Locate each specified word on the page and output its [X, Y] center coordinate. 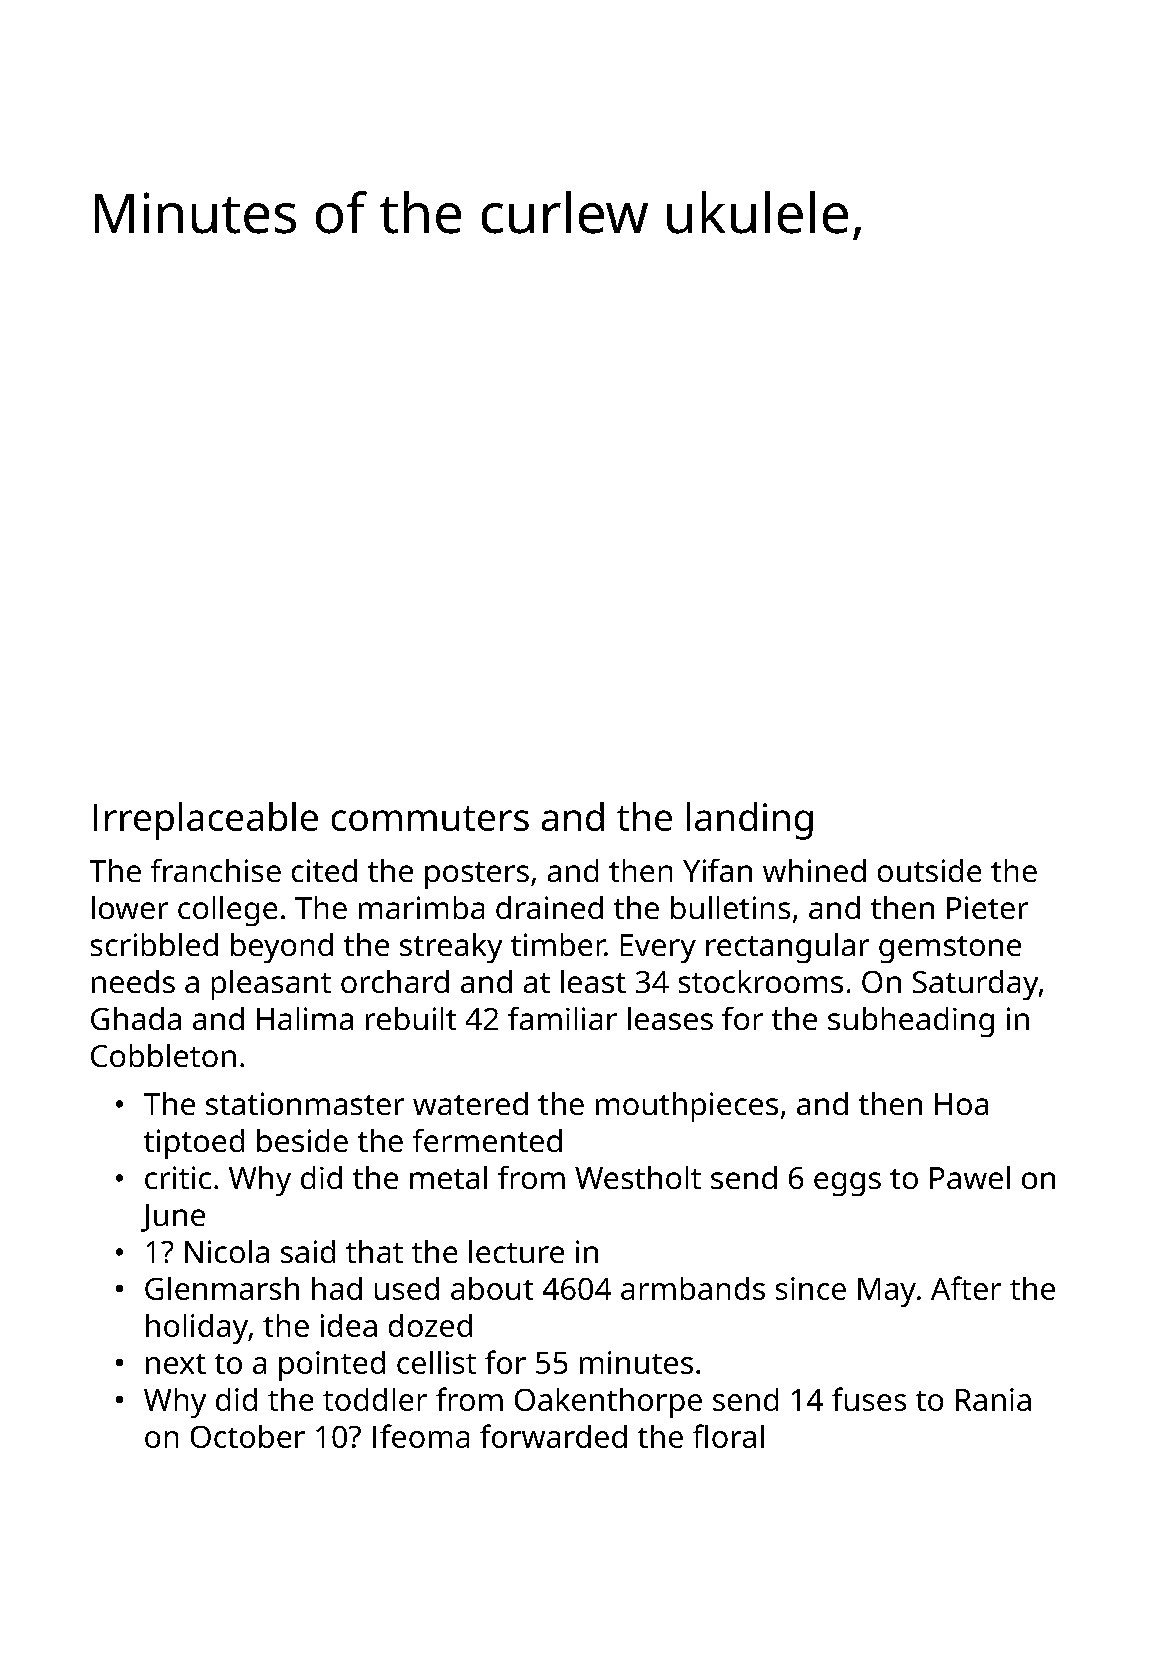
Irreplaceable [206, 821]
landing [750, 821]
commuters [430, 818]
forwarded [553, 1436]
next [176, 1364]
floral [728, 1436]
